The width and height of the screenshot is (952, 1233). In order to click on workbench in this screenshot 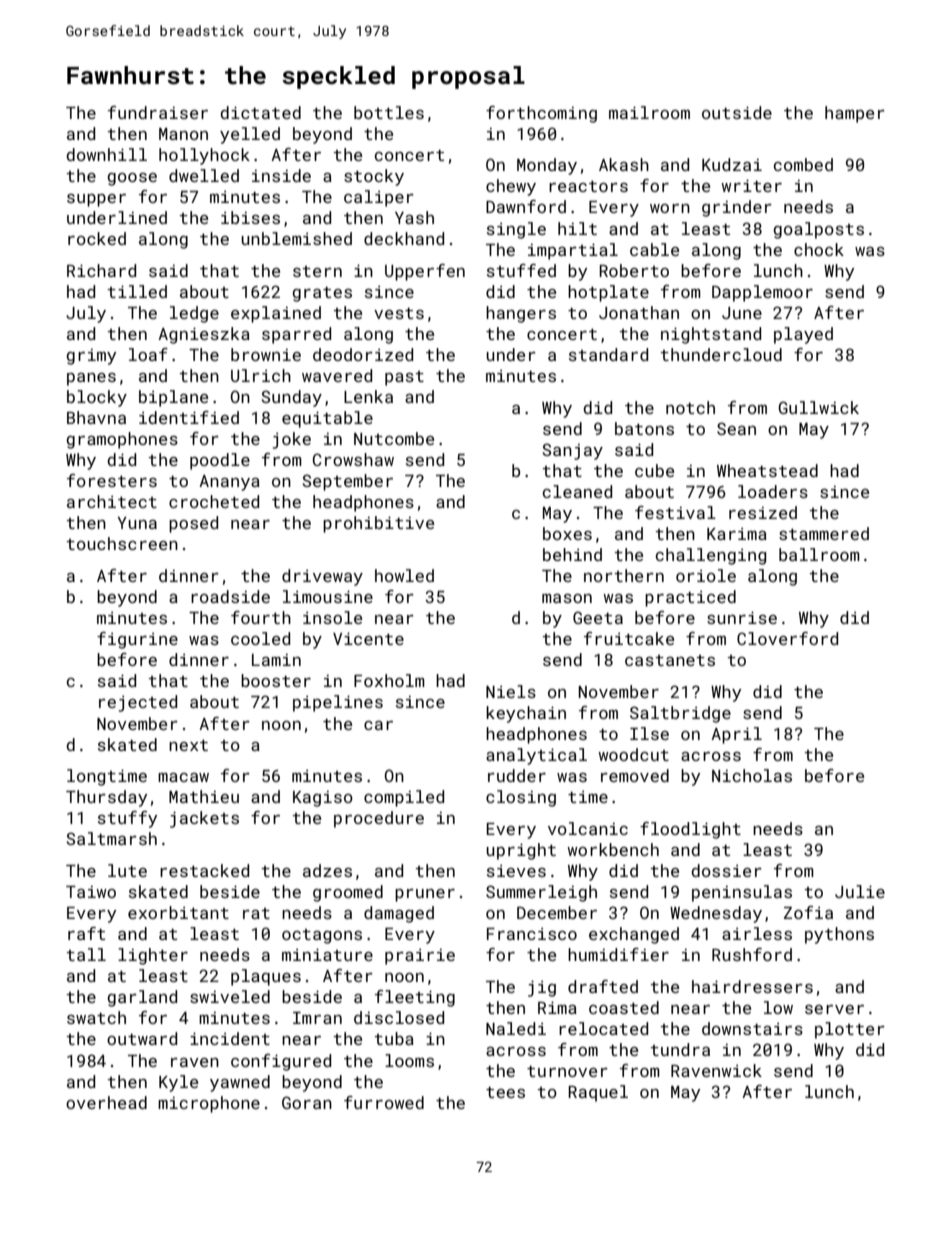, I will do `click(613, 849)`.
